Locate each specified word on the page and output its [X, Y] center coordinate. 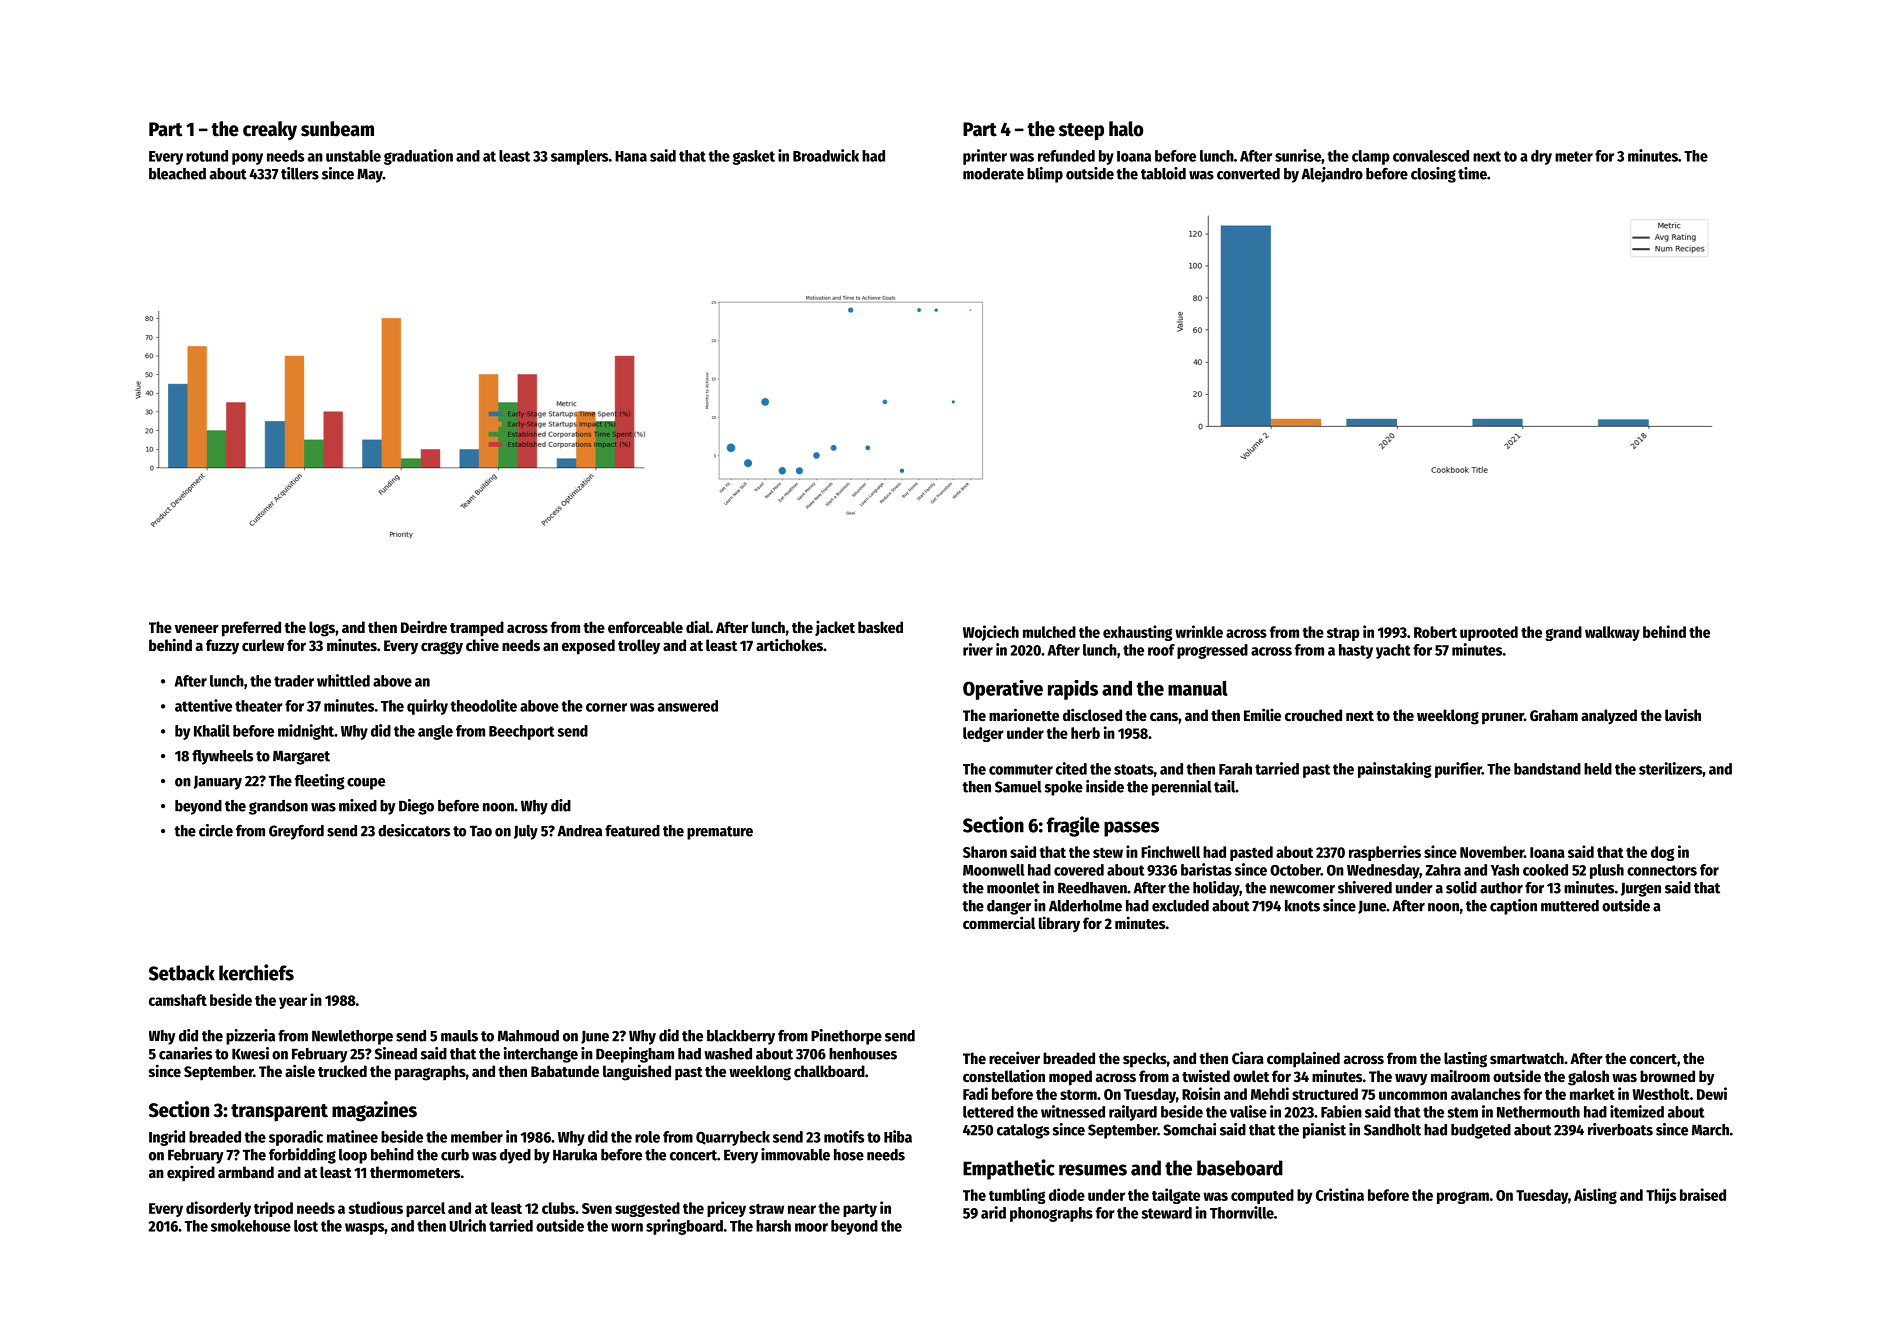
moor [811, 1227]
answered [688, 706]
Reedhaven [1092, 888]
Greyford [296, 832]
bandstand [1547, 769]
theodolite [483, 705]
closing [1433, 175]
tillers [300, 173]
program [1463, 1197]
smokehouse [251, 1226]
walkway [1612, 633]
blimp [1045, 175]
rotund [207, 156]
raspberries [1385, 853]
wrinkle [1199, 631]
